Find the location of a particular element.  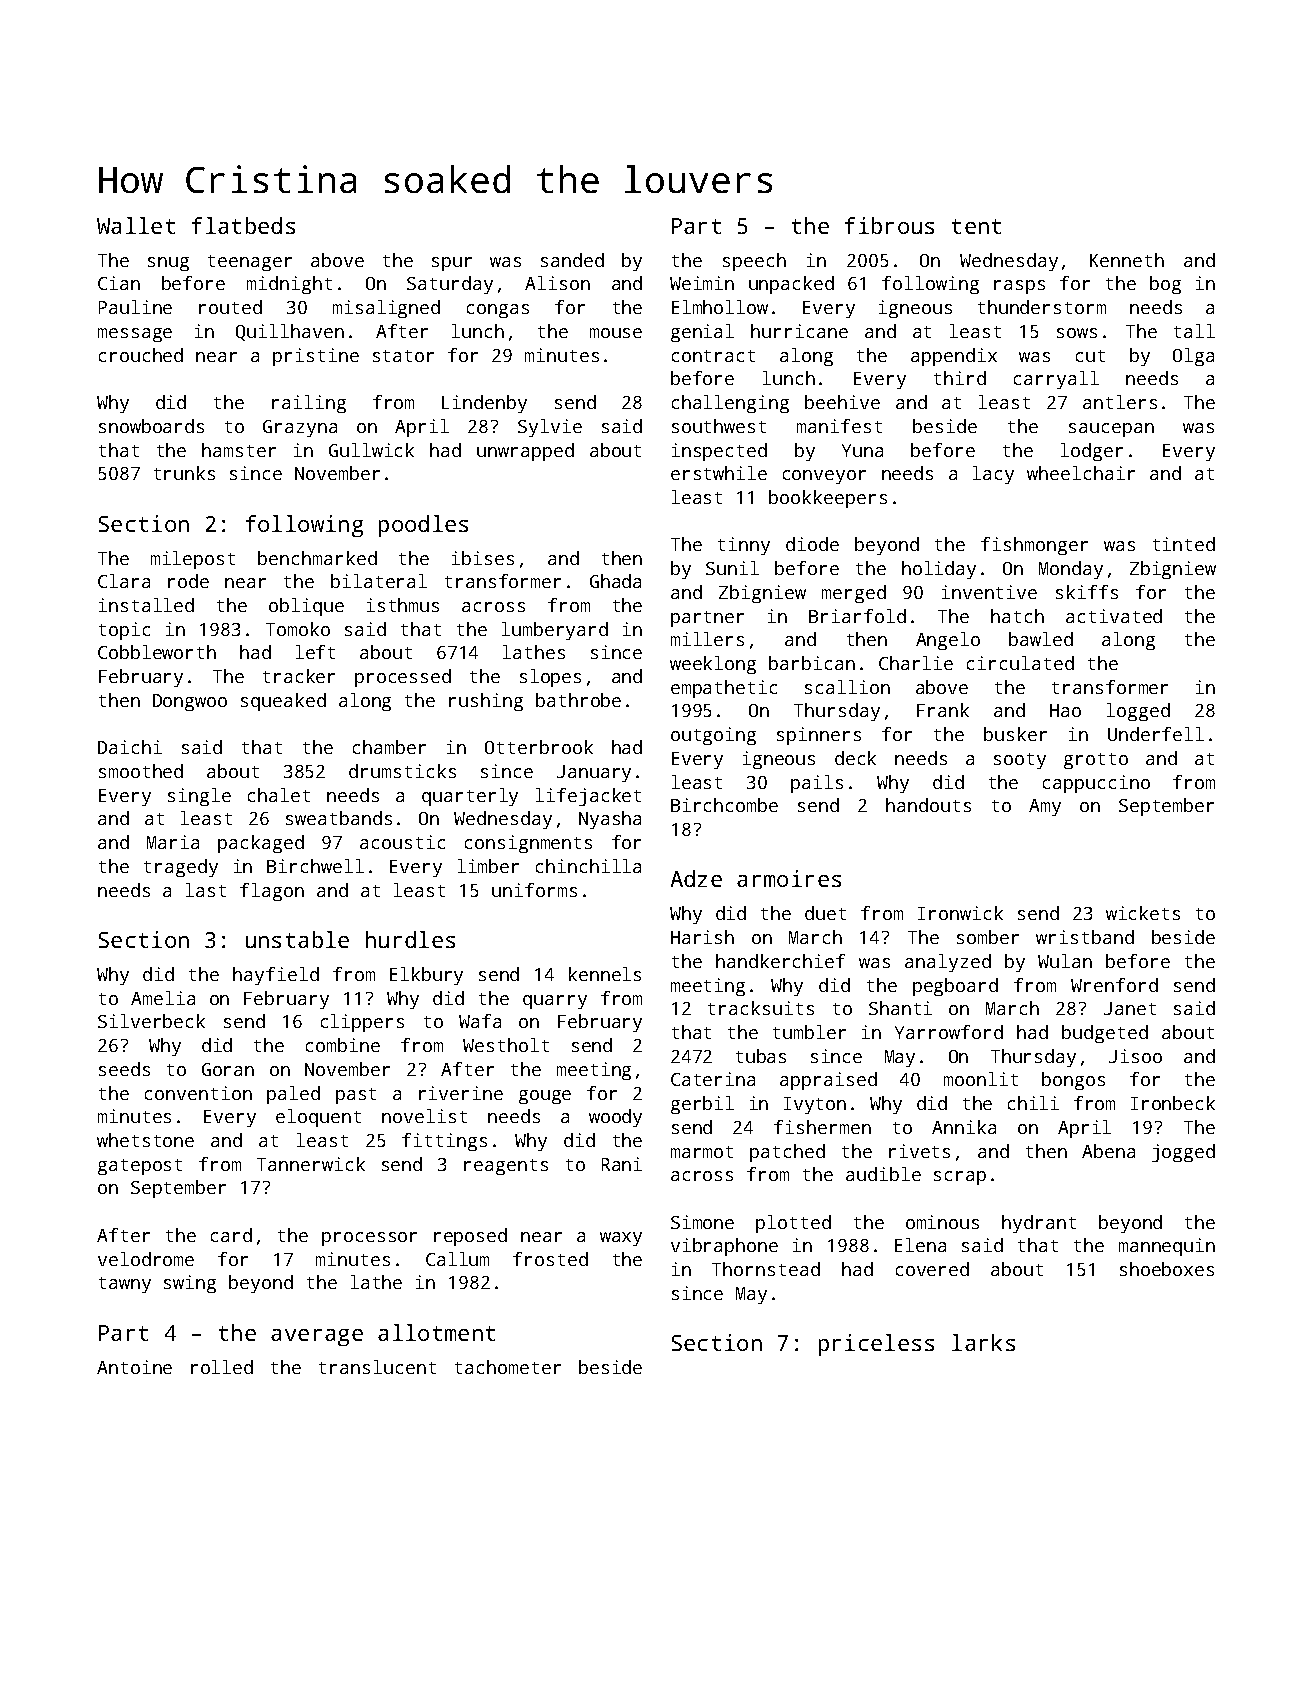

riverine is located at coordinates (461, 1093).
